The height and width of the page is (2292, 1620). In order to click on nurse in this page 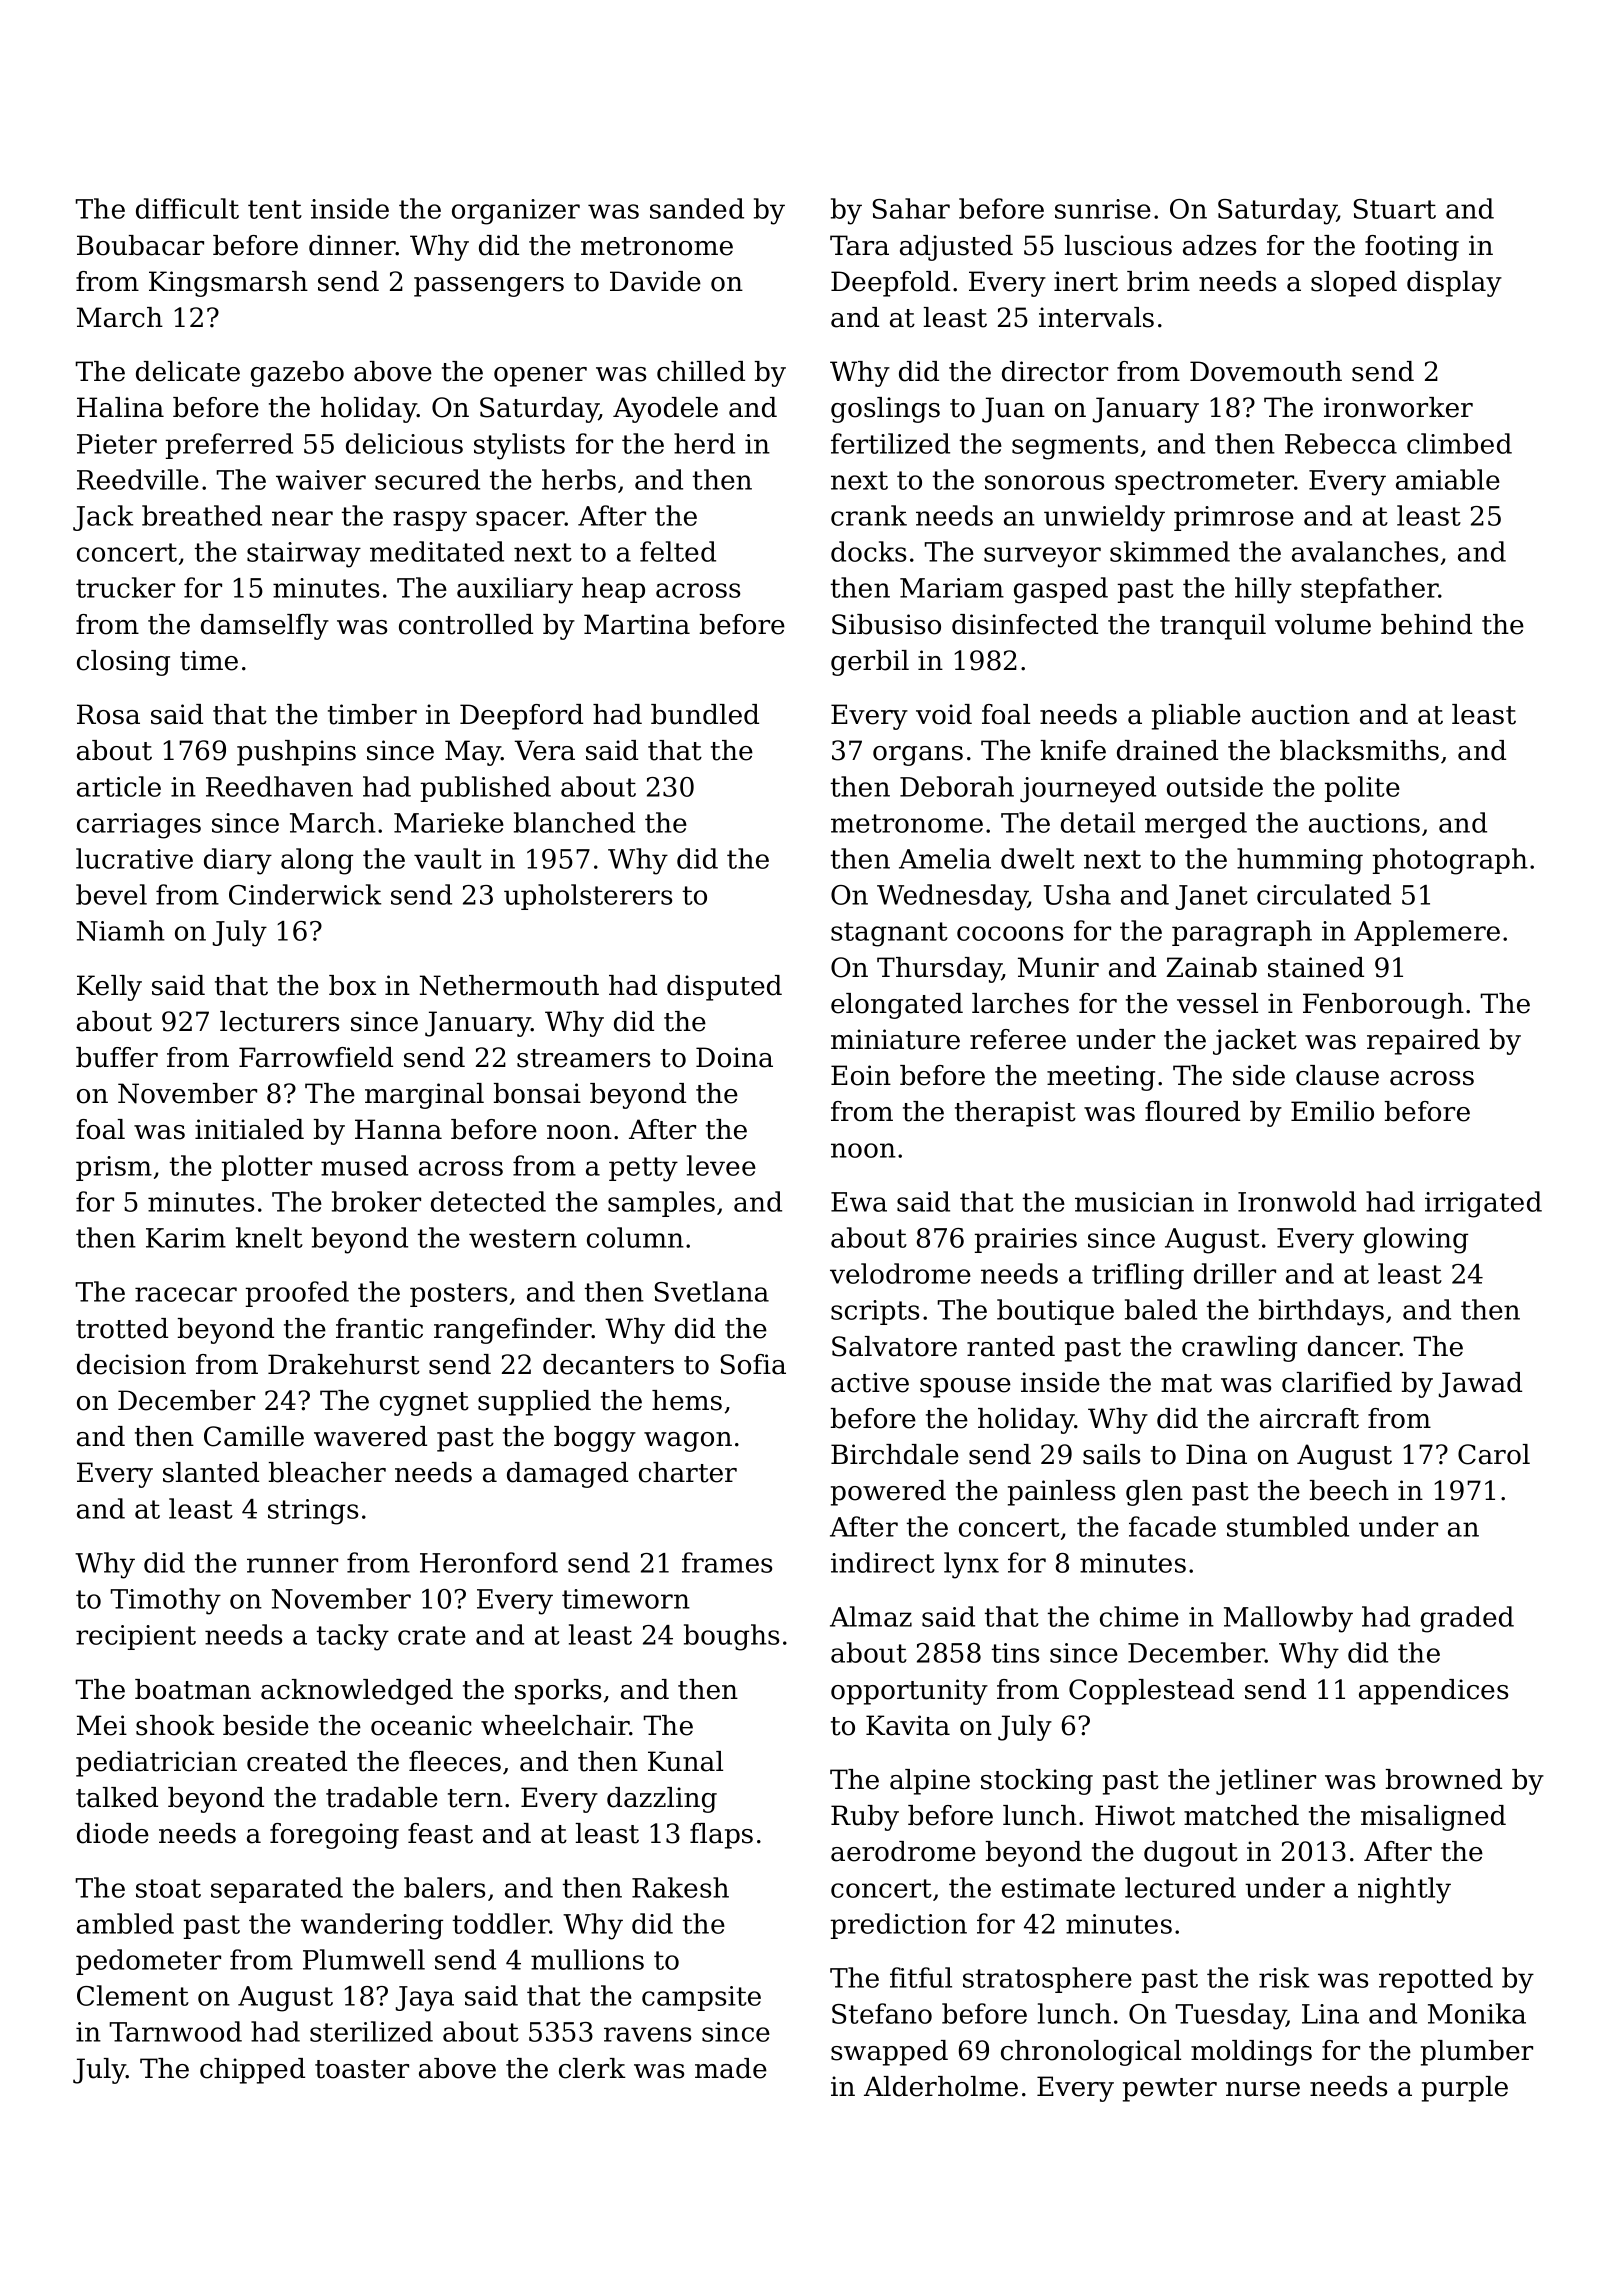, I will do `click(1263, 2089)`.
